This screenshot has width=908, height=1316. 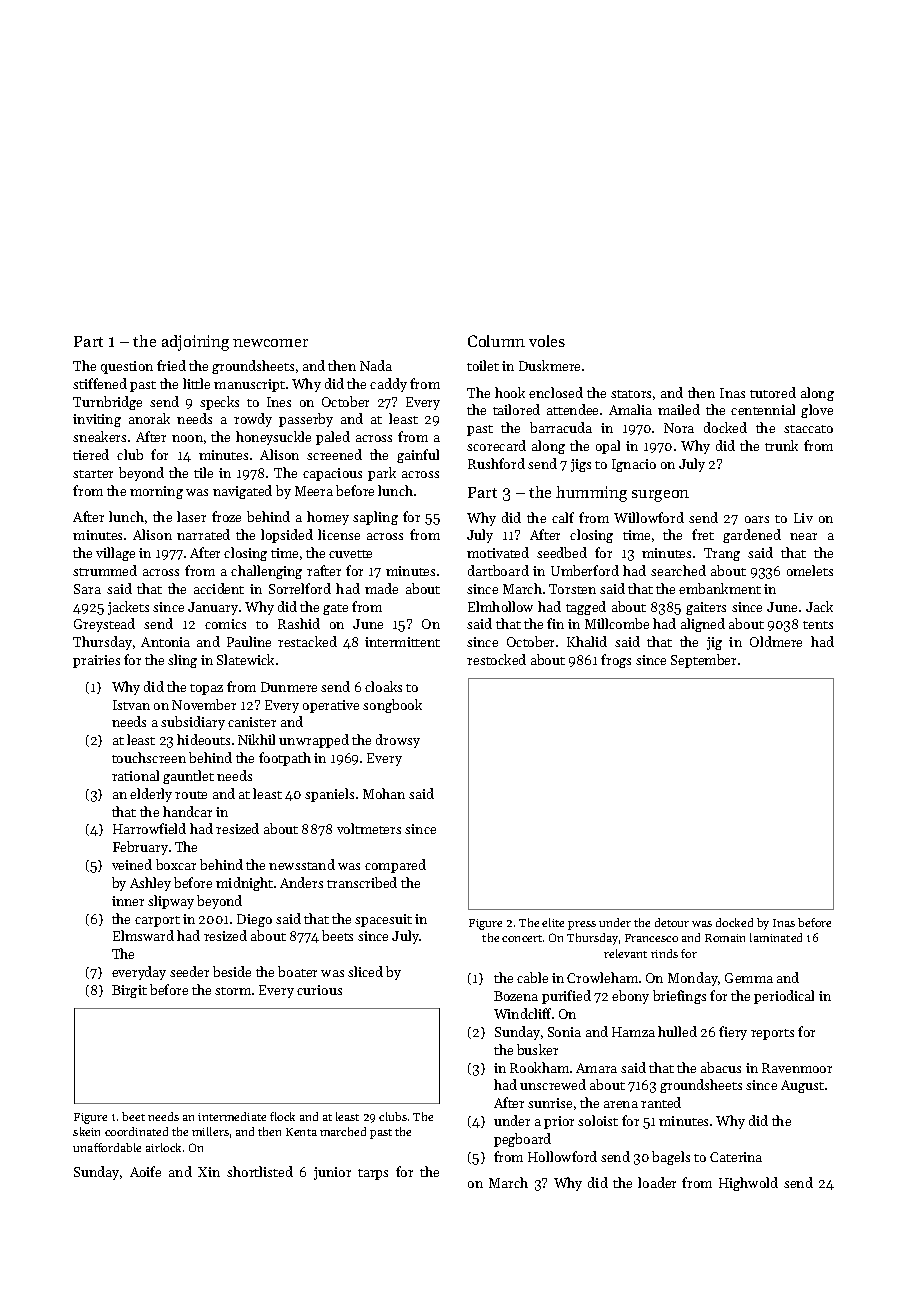 What do you see at coordinates (672, 922) in the screenshot?
I see `detour` at bounding box center [672, 922].
